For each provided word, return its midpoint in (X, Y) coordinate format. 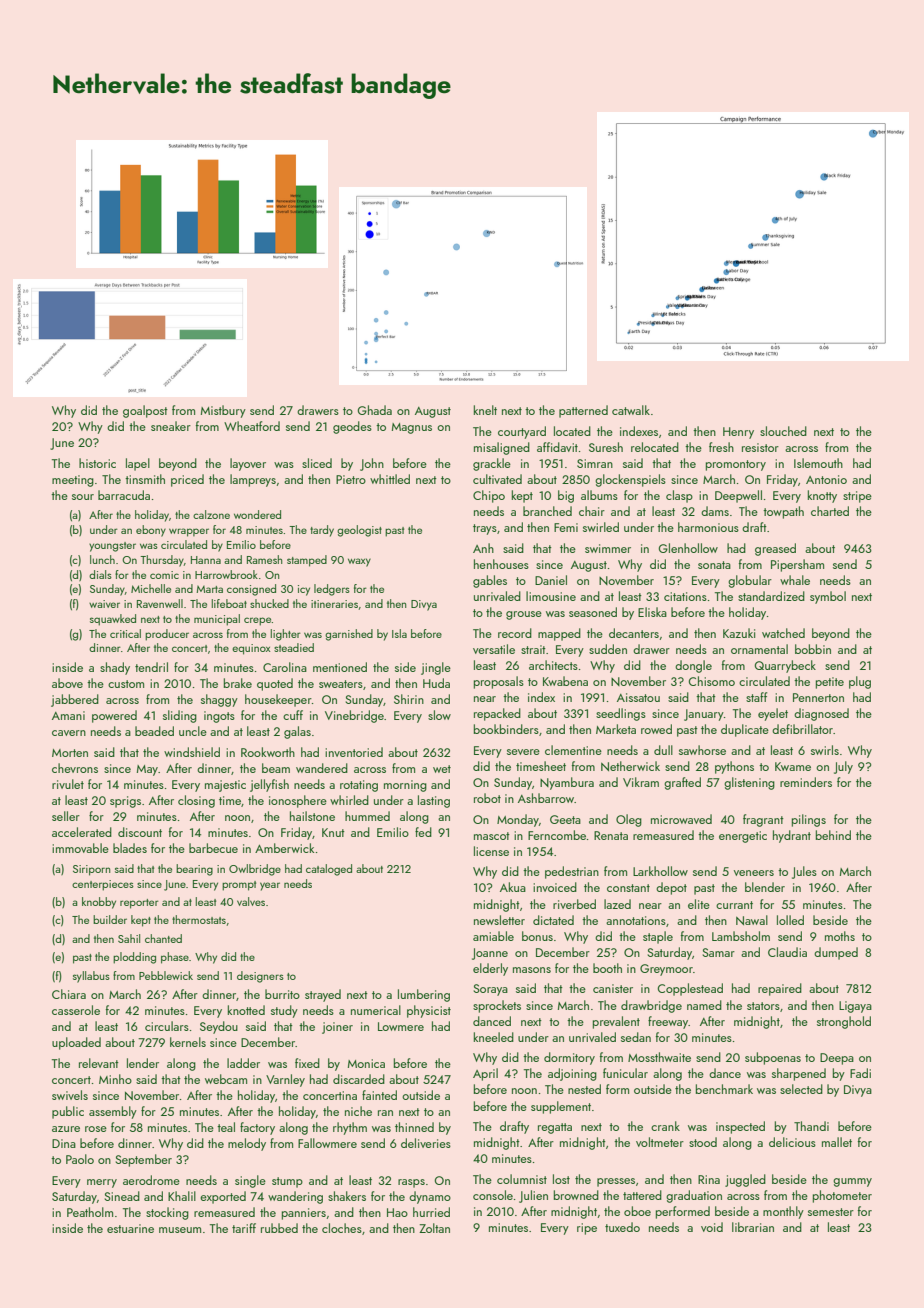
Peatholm (90, 1212)
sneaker (171, 426)
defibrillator (802, 729)
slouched (783, 431)
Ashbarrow (546, 798)
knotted (246, 1010)
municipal (217, 620)
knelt (485, 410)
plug (860, 682)
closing (196, 801)
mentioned (340, 667)
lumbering (424, 995)
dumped (836, 953)
